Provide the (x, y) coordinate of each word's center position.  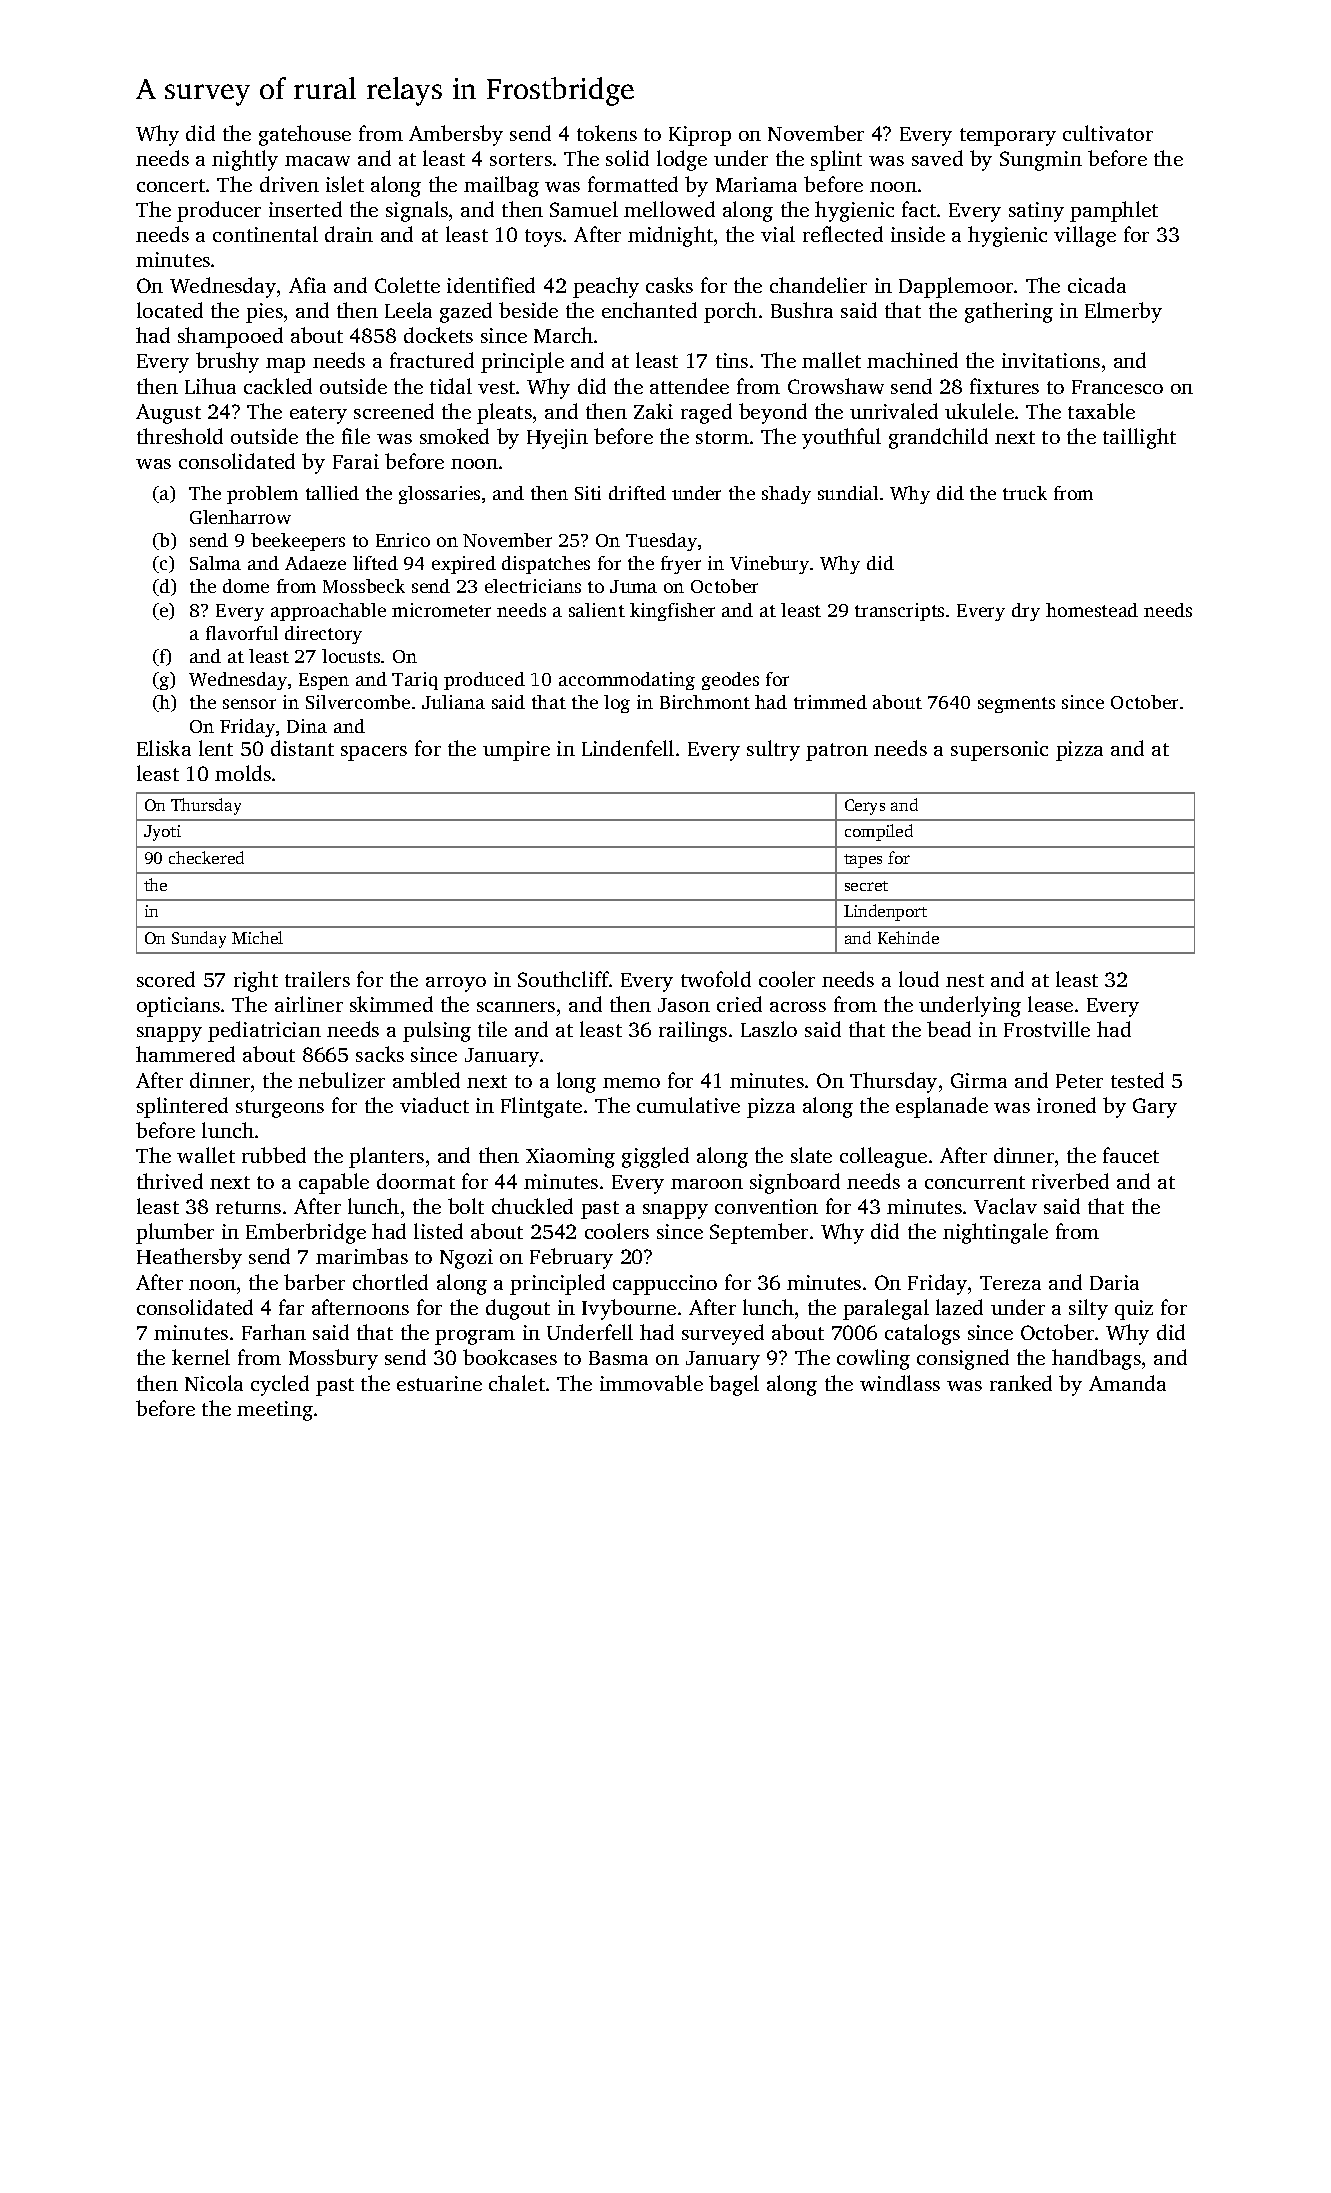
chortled (390, 1282)
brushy (227, 362)
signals (417, 211)
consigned (963, 1359)
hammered (185, 1054)
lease (1050, 1004)
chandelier (818, 285)
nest (965, 980)
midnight (670, 236)
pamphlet (1114, 211)
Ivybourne (629, 1309)
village (1085, 236)
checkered (206, 857)
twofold (716, 979)
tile (492, 1029)
